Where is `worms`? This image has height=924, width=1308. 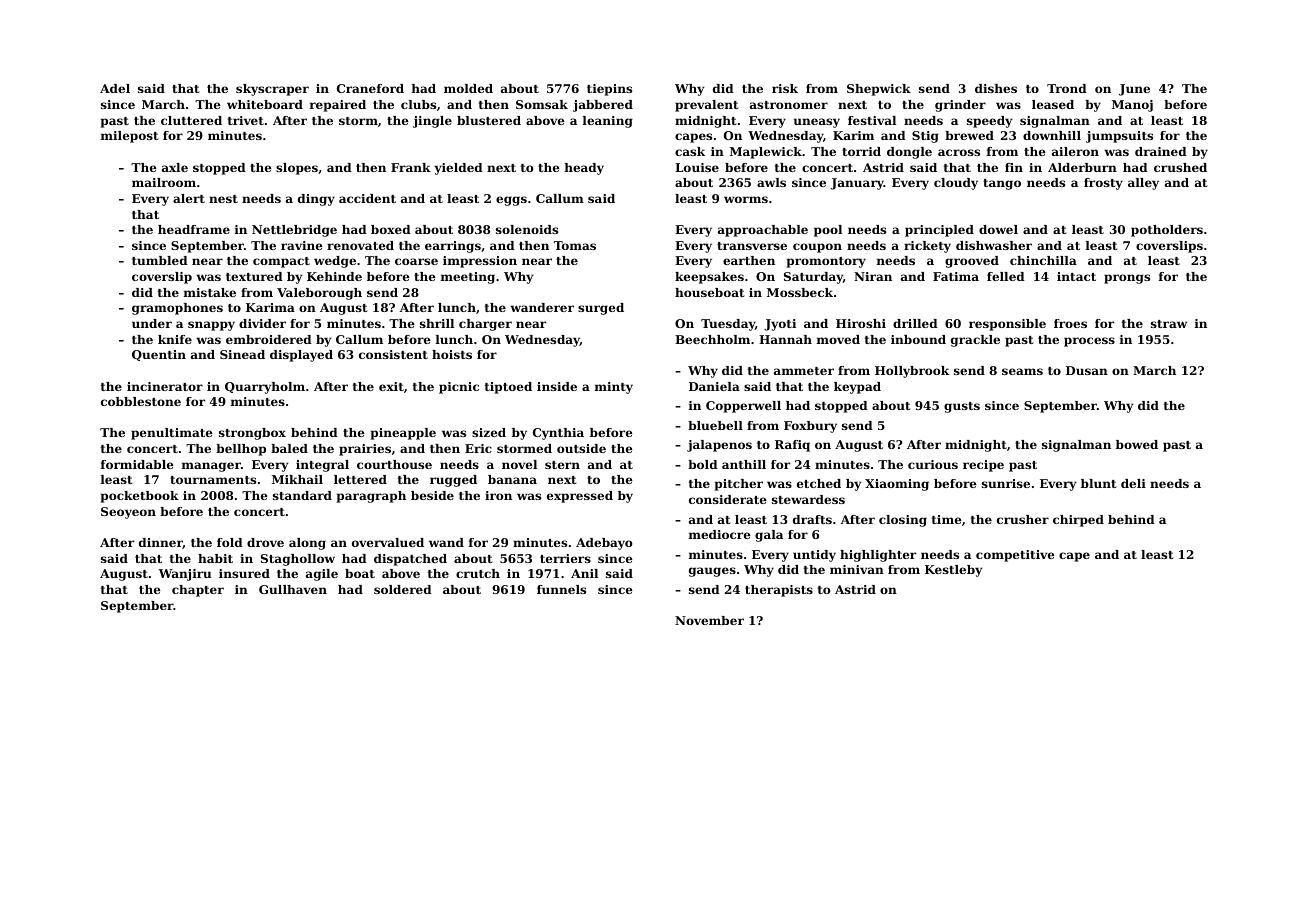 worms is located at coordinates (746, 199).
